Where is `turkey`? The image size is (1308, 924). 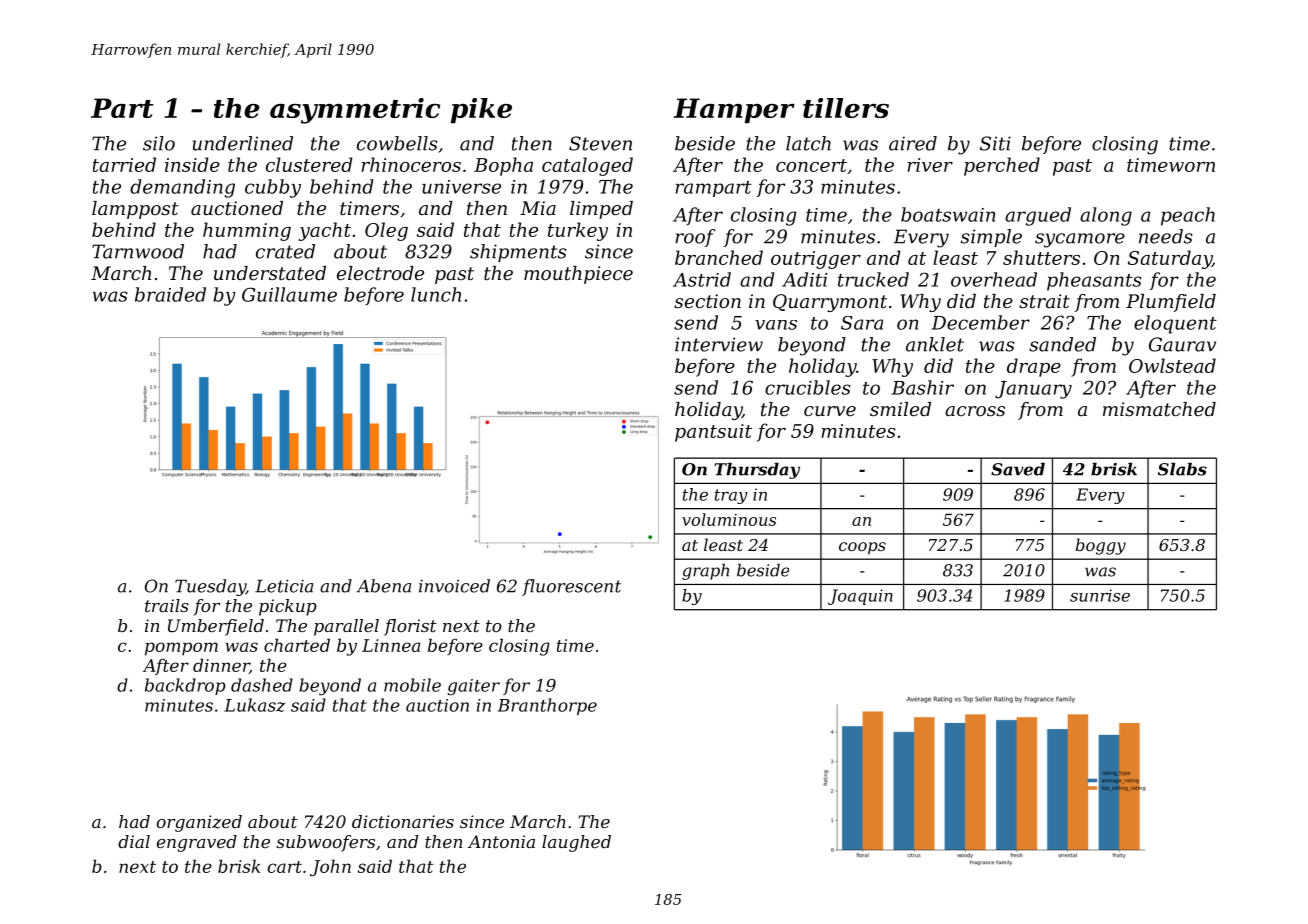
turkey is located at coordinates (578, 231).
